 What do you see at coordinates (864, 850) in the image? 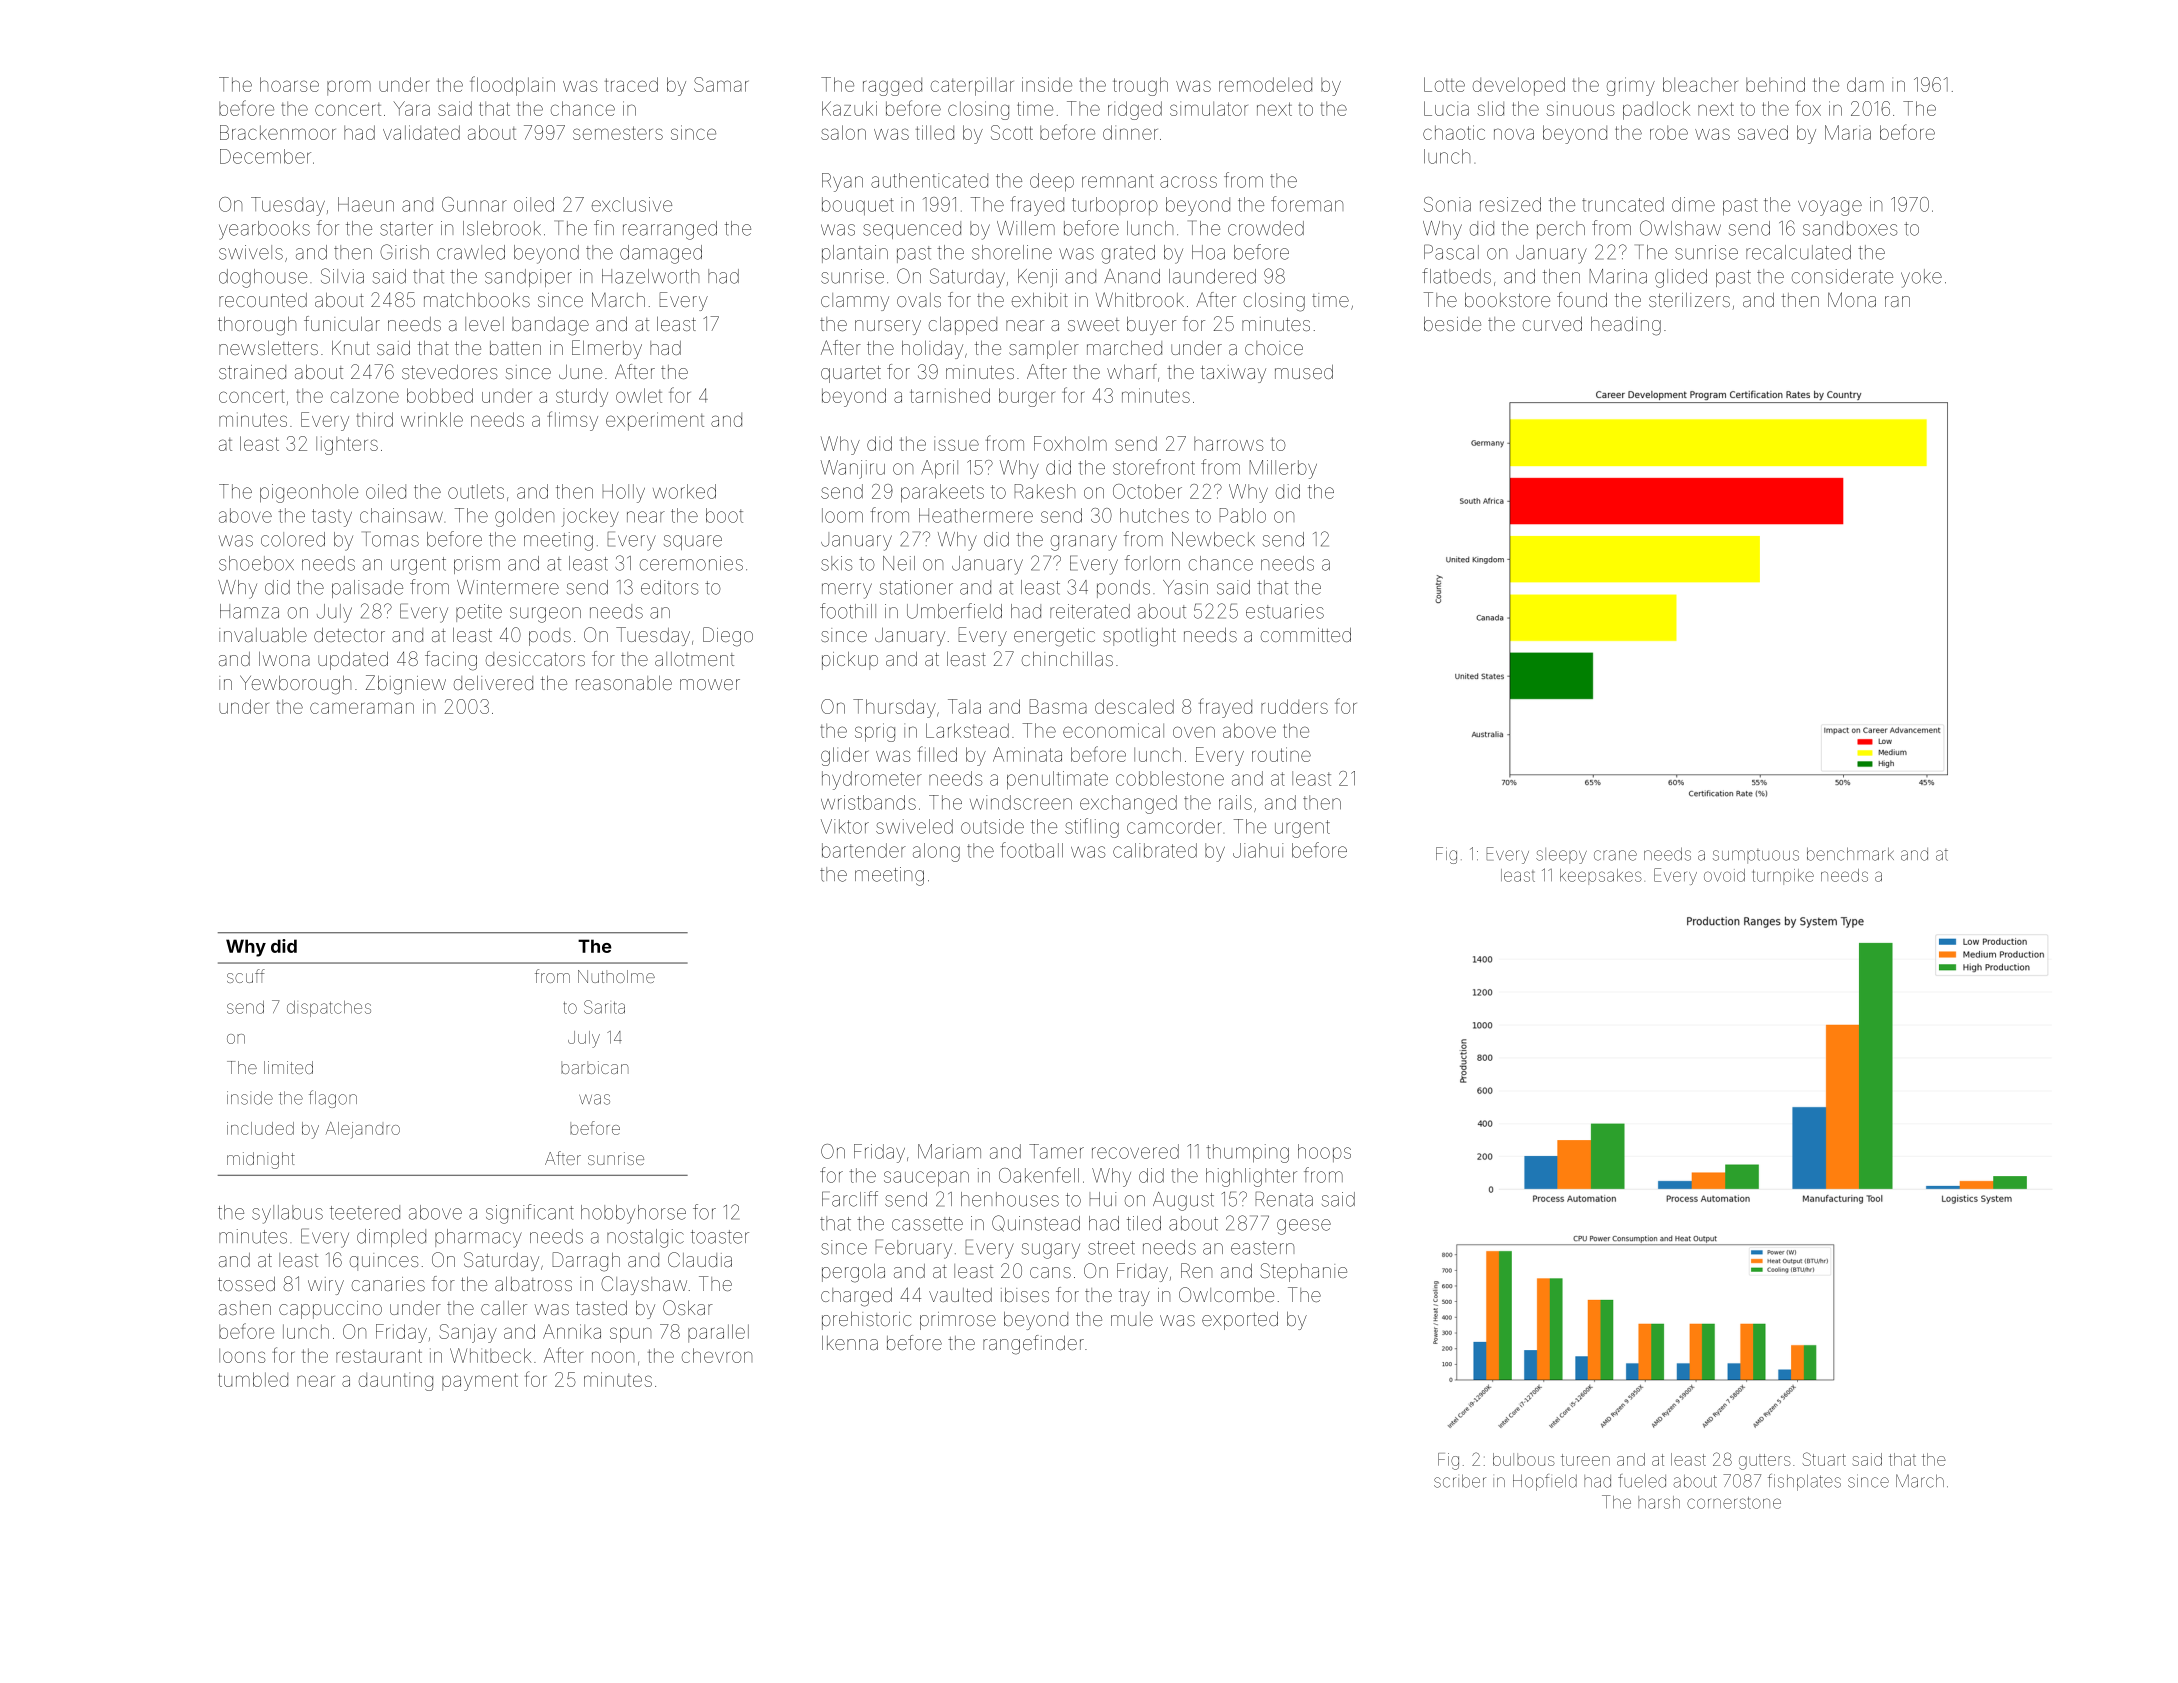
I see `bartender` at bounding box center [864, 850].
